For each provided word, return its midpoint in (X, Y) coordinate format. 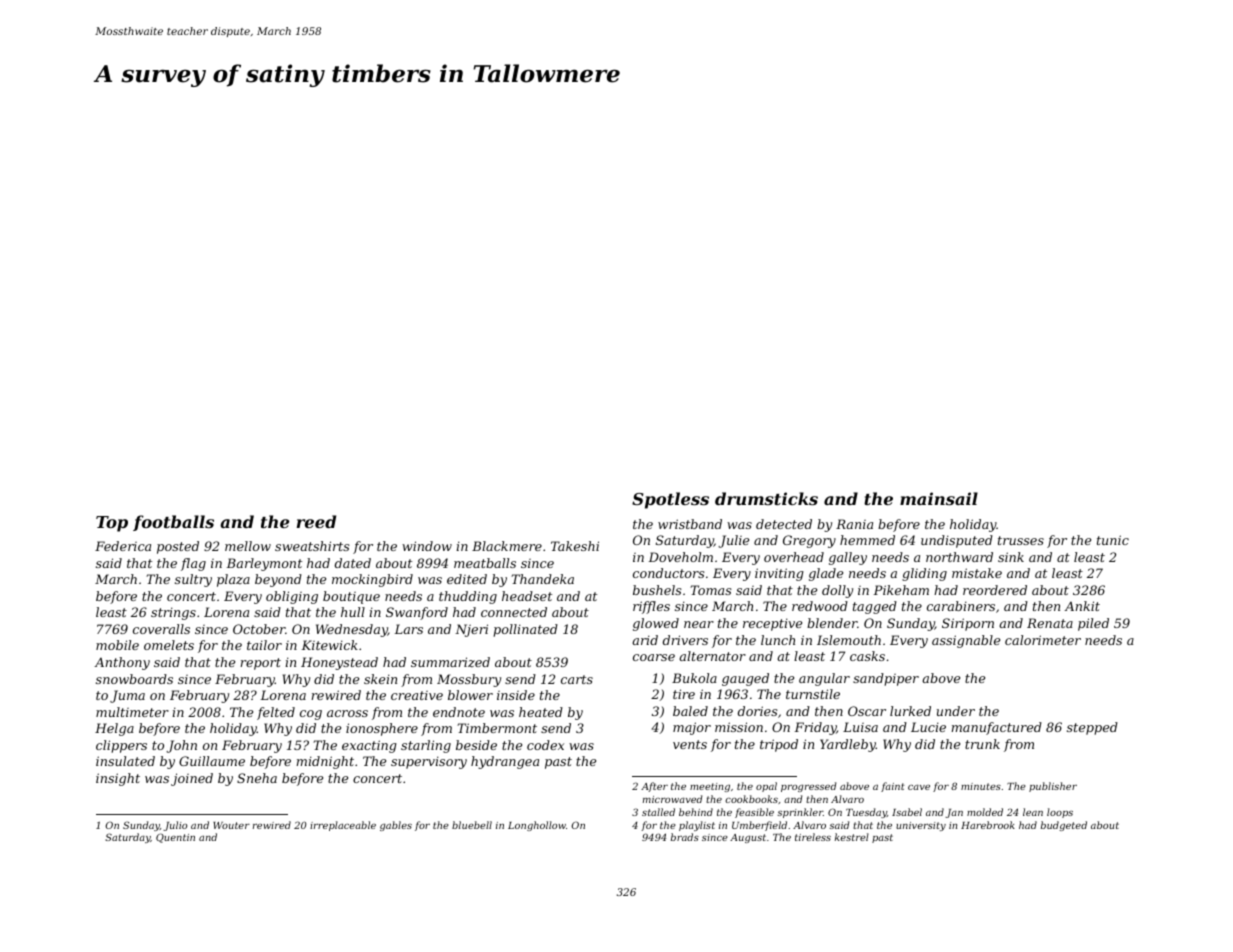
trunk (982, 744)
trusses (1021, 540)
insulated (125, 761)
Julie (733, 541)
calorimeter (1043, 640)
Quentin (175, 838)
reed (316, 521)
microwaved (672, 799)
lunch (778, 640)
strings (173, 614)
